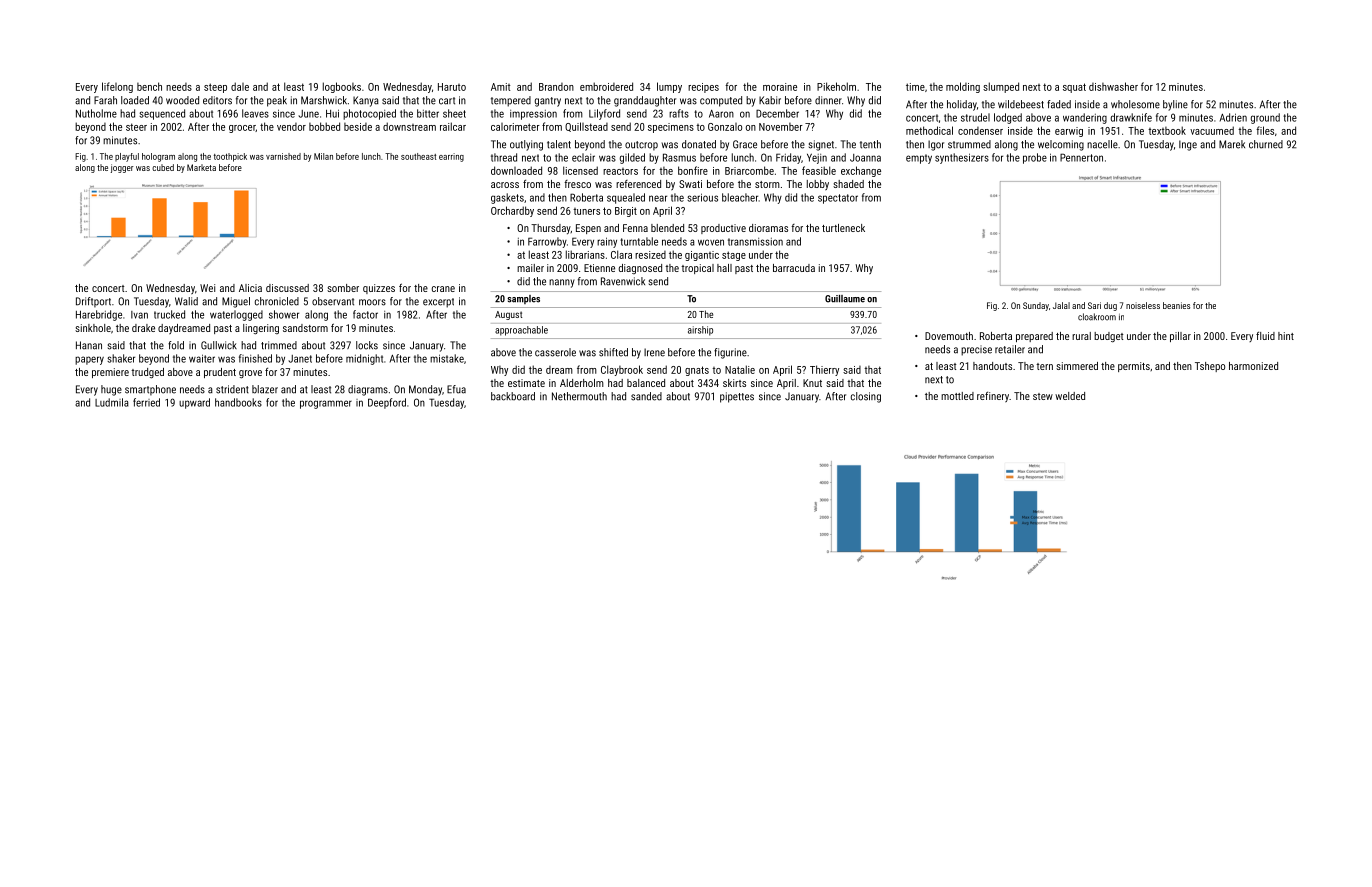 The image size is (1372, 887). Describe the element at coordinates (1266, 144) in the image. I see `churned` at that location.
